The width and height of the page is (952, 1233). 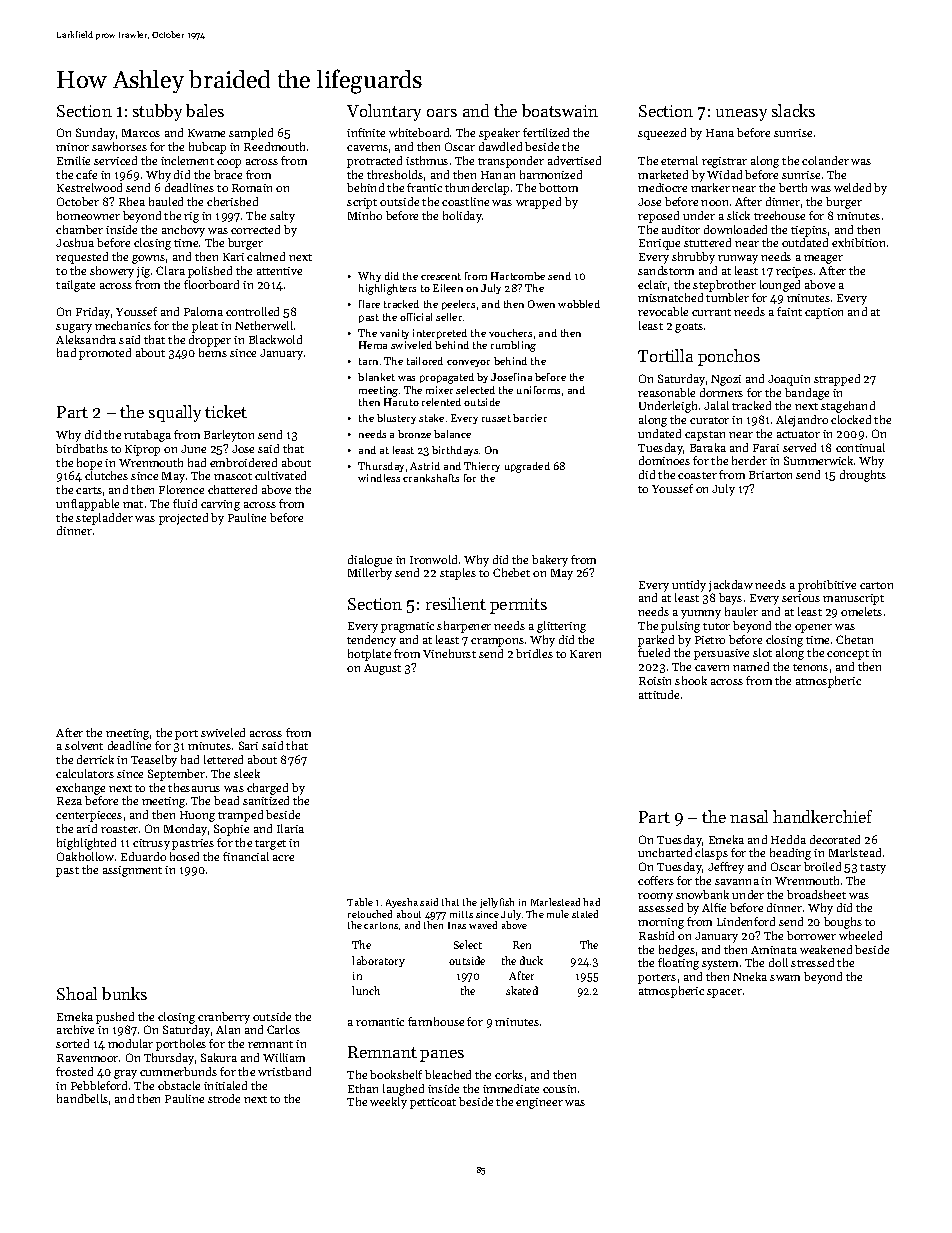 I want to click on romantic, so click(x=380, y=1022).
